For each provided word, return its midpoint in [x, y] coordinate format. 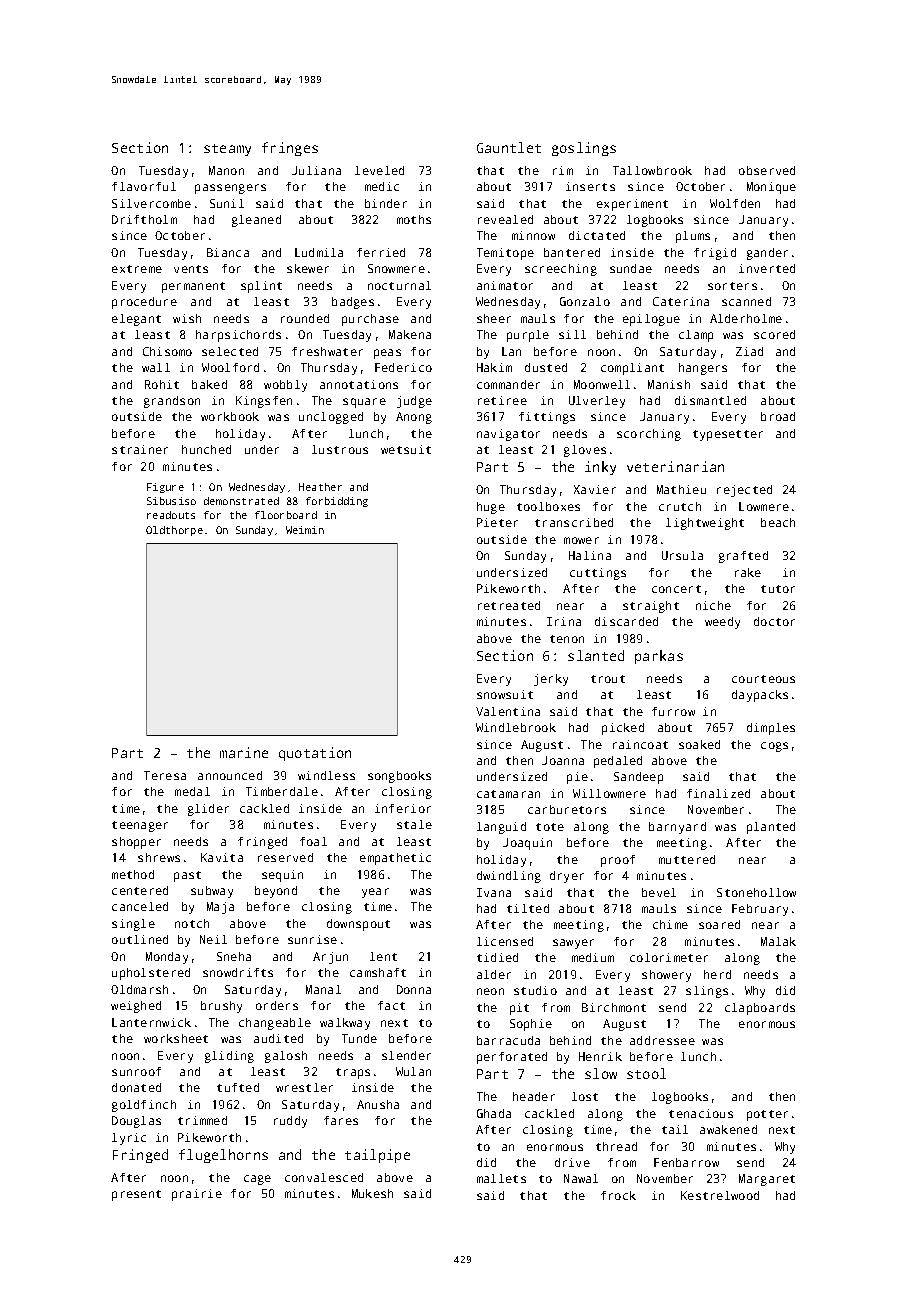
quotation [315, 754]
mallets [501, 1178]
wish [187, 318]
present [136, 1195]
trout [608, 679]
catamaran [508, 794]
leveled [379, 170]
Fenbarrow [686, 1162]
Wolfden [735, 203]
